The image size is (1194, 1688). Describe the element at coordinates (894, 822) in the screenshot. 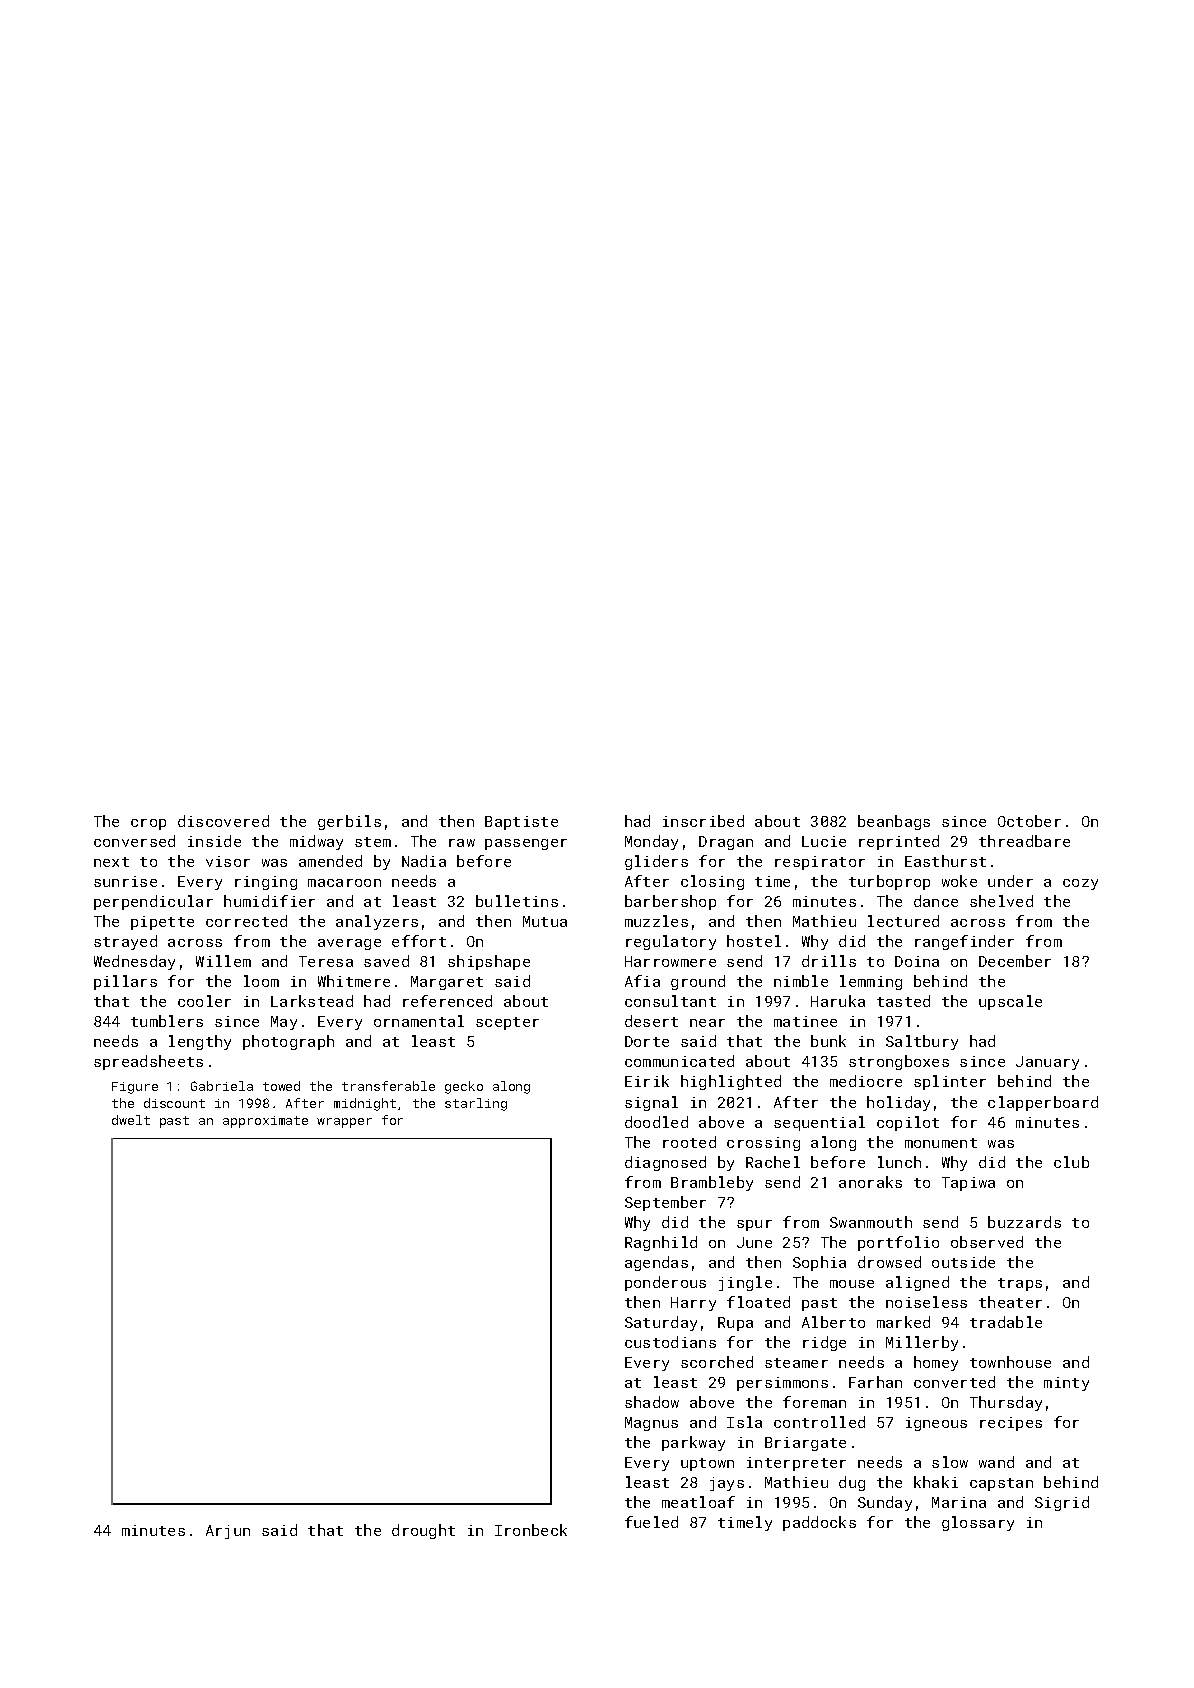

I see `beanbags` at that location.
